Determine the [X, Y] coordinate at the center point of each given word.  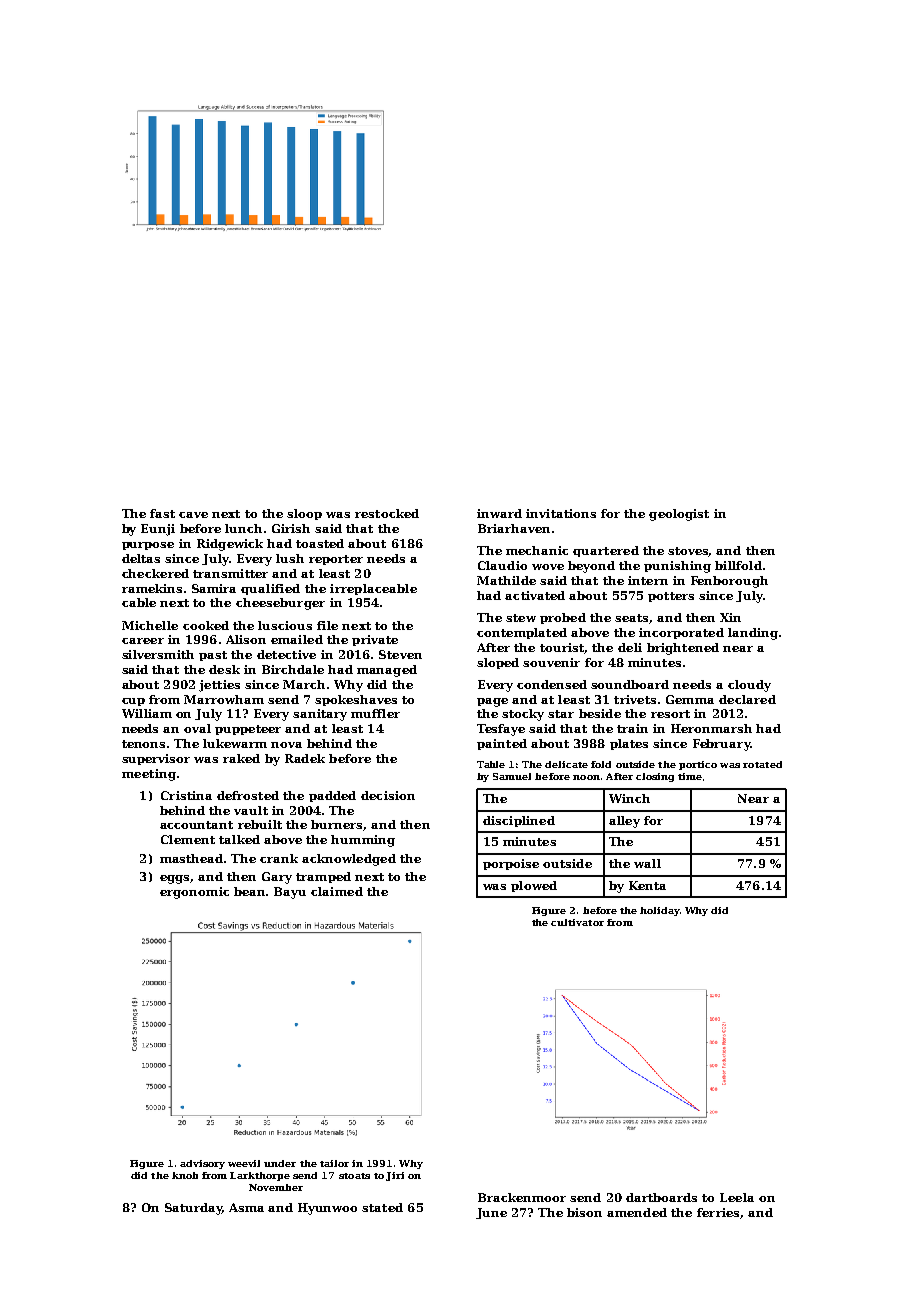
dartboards [661, 1197]
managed [387, 671]
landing [753, 634]
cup [133, 702]
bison [584, 1212]
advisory [202, 1164]
